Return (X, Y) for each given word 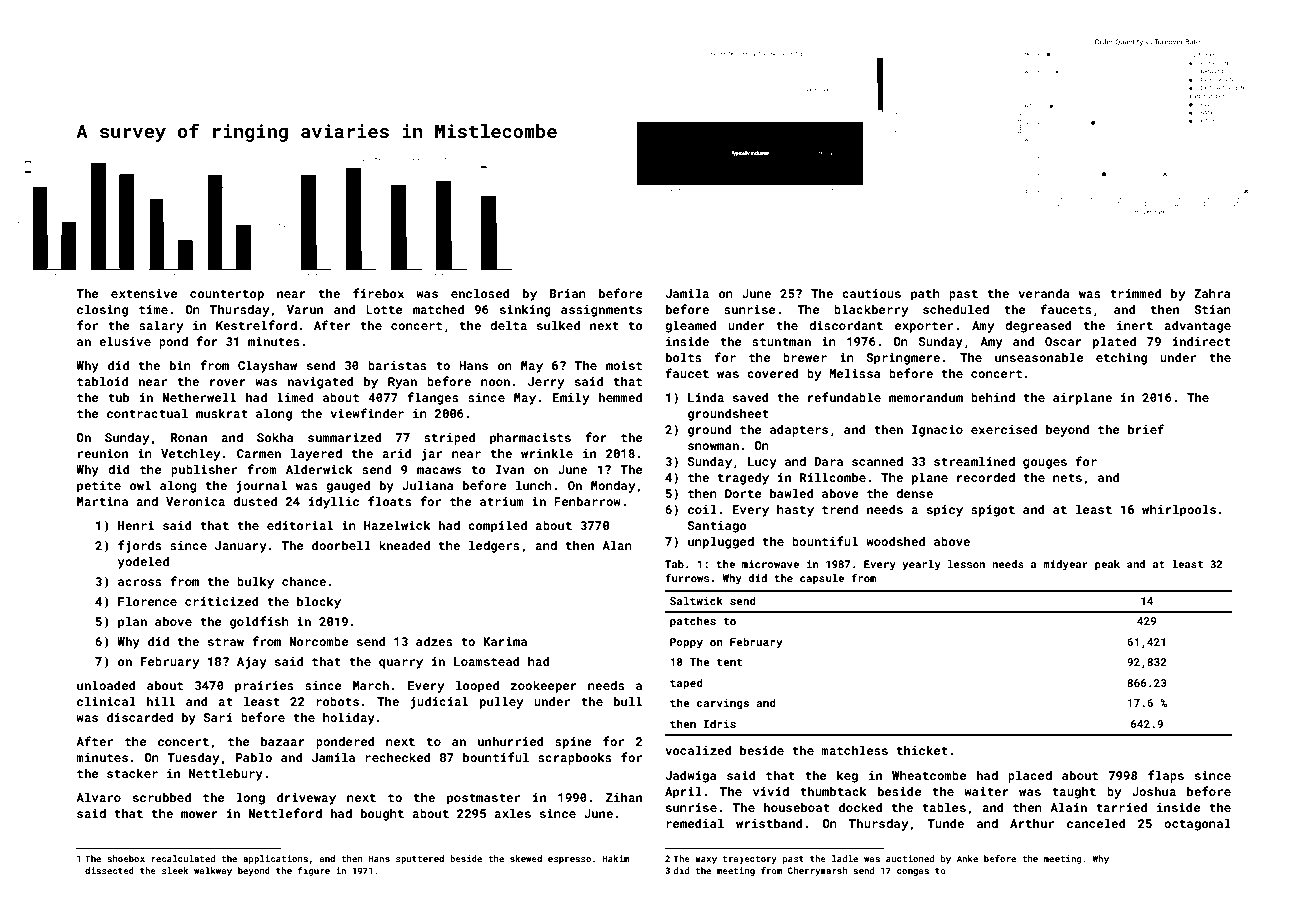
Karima (505, 641)
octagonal (1197, 824)
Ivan (510, 469)
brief (1146, 429)
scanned (877, 461)
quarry (401, 664)
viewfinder (367, 413)
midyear (1065, 565)
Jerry (546, 383)
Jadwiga (691, 776)
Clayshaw (267, 366)
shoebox (126, 858)
